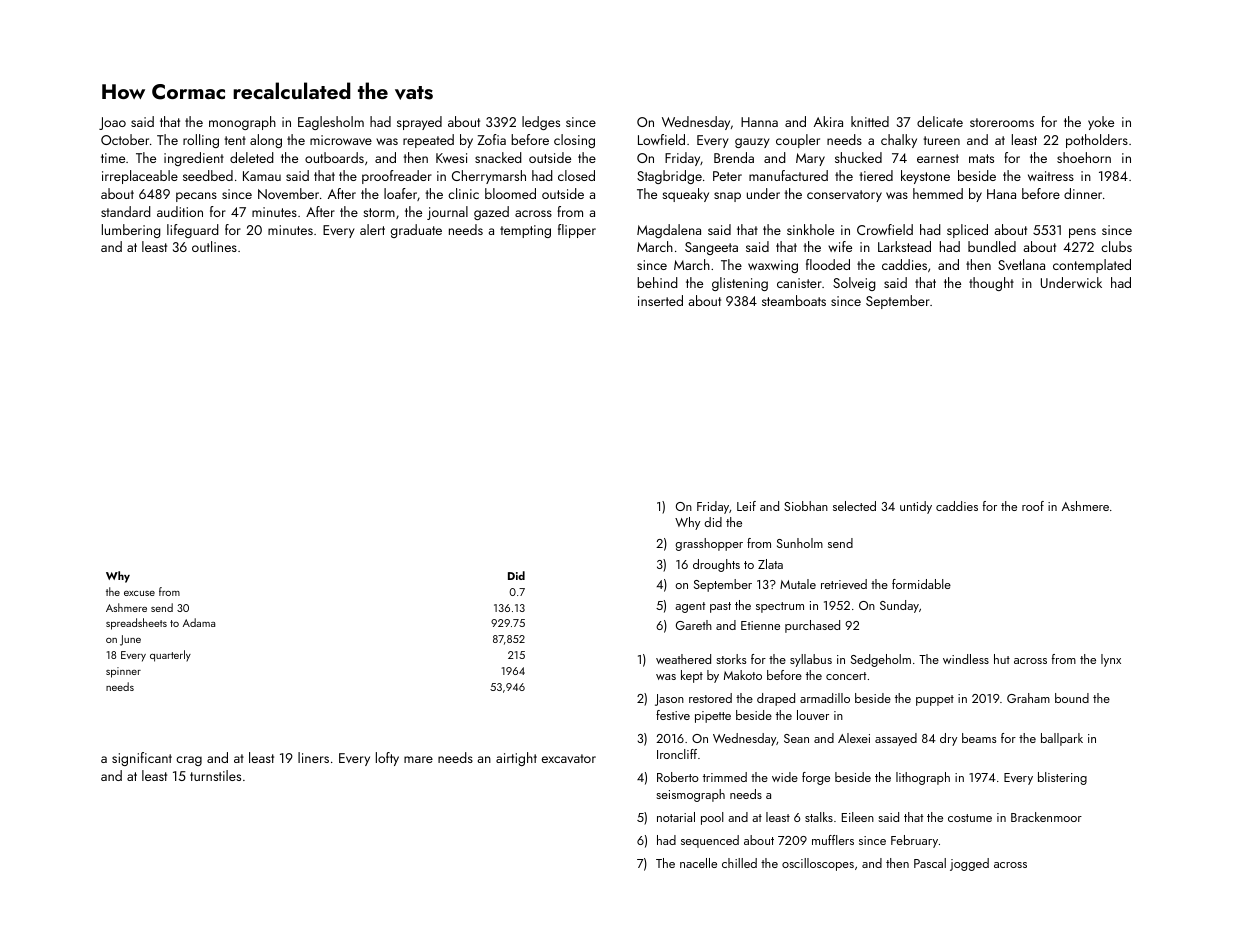 The image size is (1233, 952). Describe the element at coordinates (657, 282) in the screenshot. I see `behind` at that location.
